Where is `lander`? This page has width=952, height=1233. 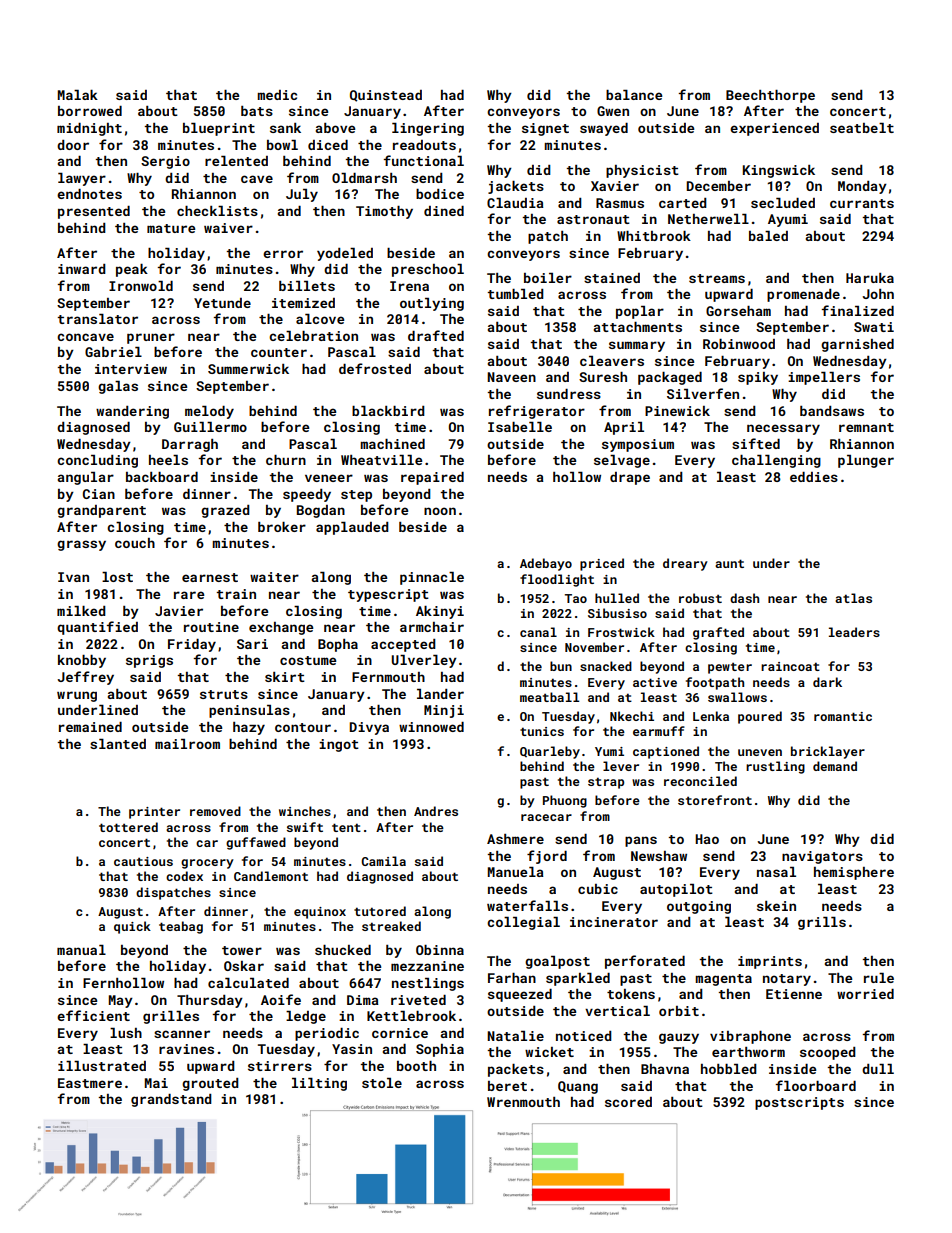
lander is located at coordinates (440, 694).
